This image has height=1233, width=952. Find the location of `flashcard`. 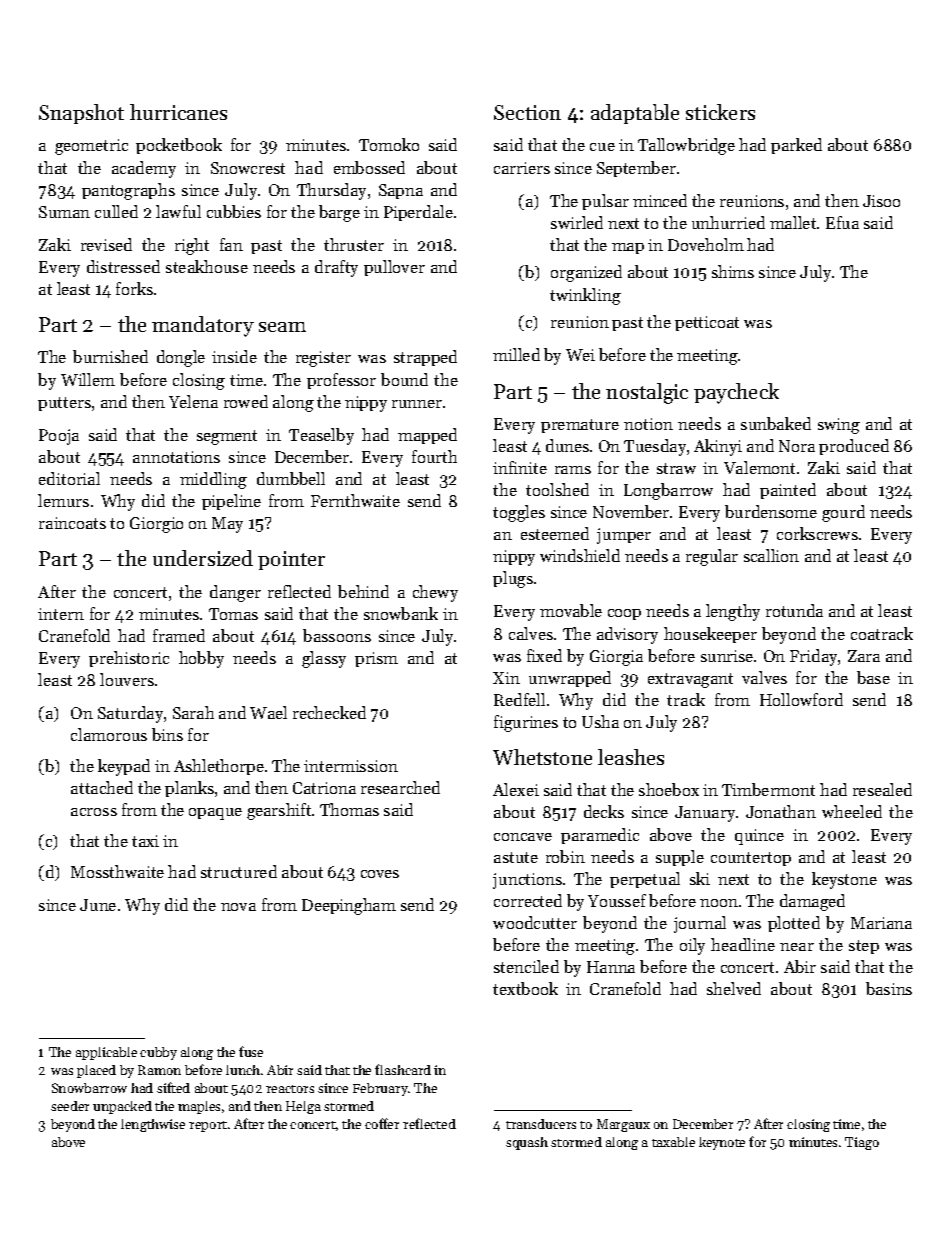

flashcard is located at coordinates (403, 1069).
